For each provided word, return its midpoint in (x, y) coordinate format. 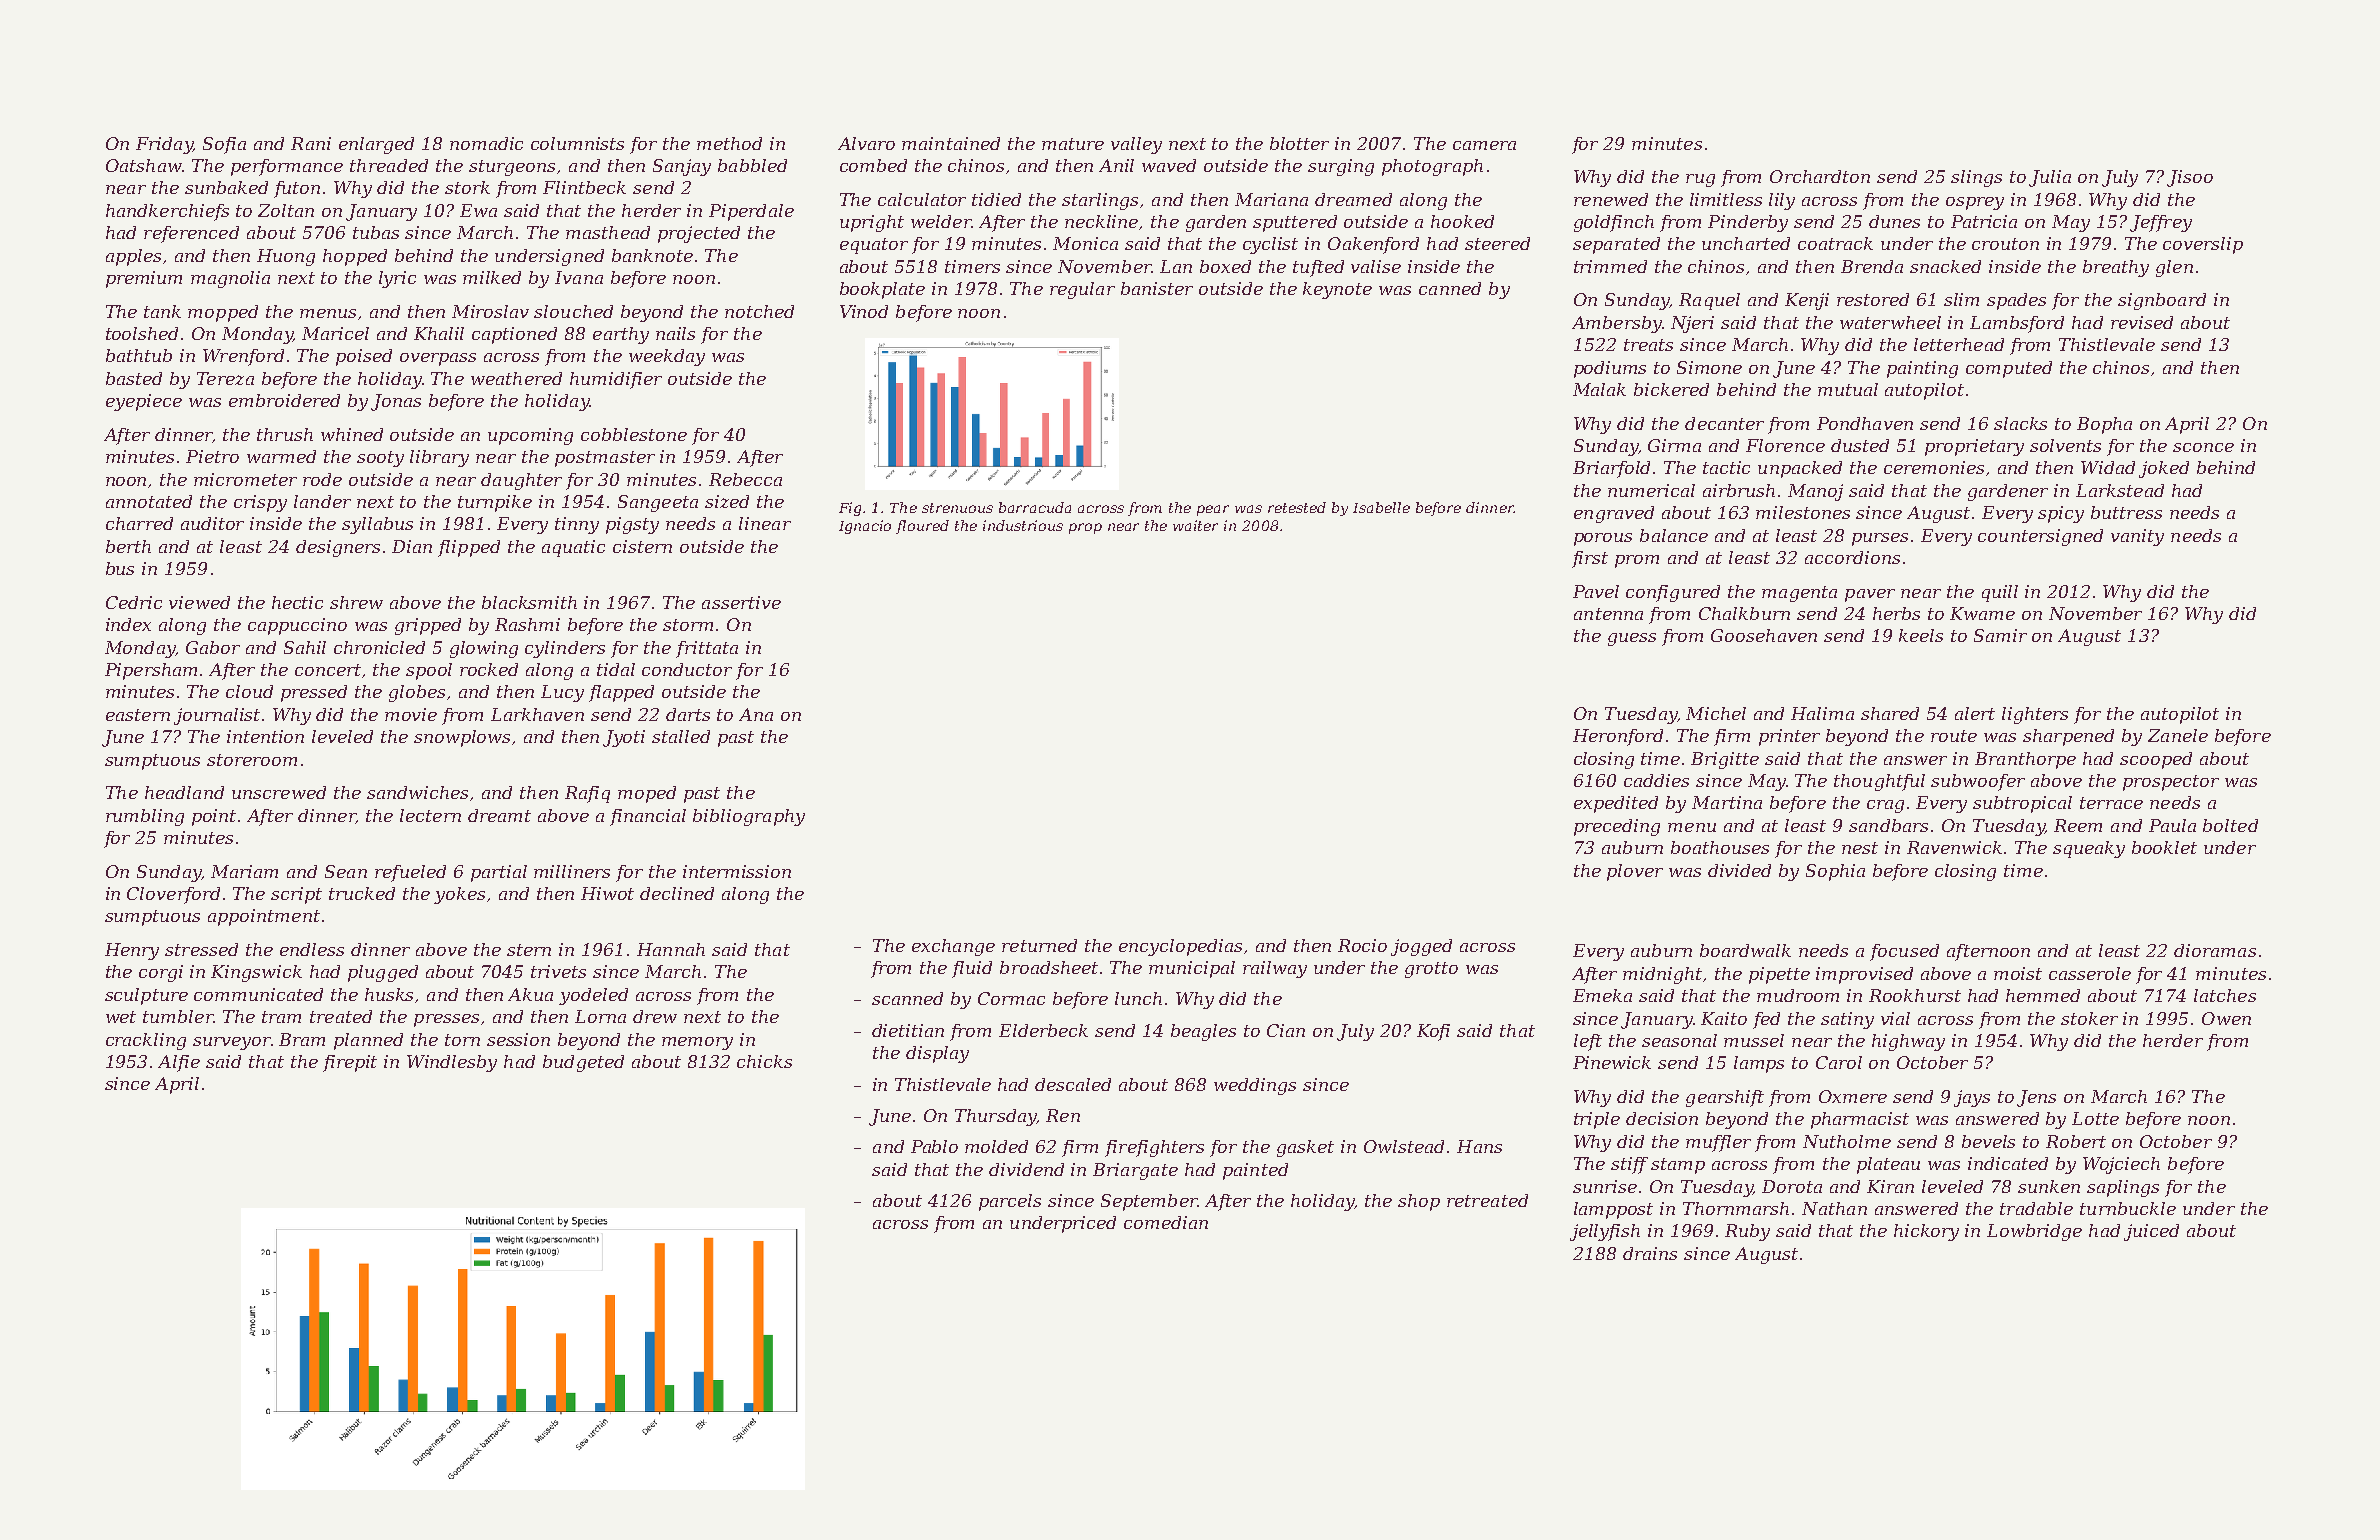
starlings (1100, 201)
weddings (1255, 1086)
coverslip (2203, 245)
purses (1880, 539)
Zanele (2178, 735)
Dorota (1792, 1186)
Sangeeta (658, 503)
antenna (1608, 614)
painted (1255, 1171)
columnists (577, 143)
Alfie (179, 1063)
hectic (297, 602)
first (1590, 559)
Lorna (600, 1016)
